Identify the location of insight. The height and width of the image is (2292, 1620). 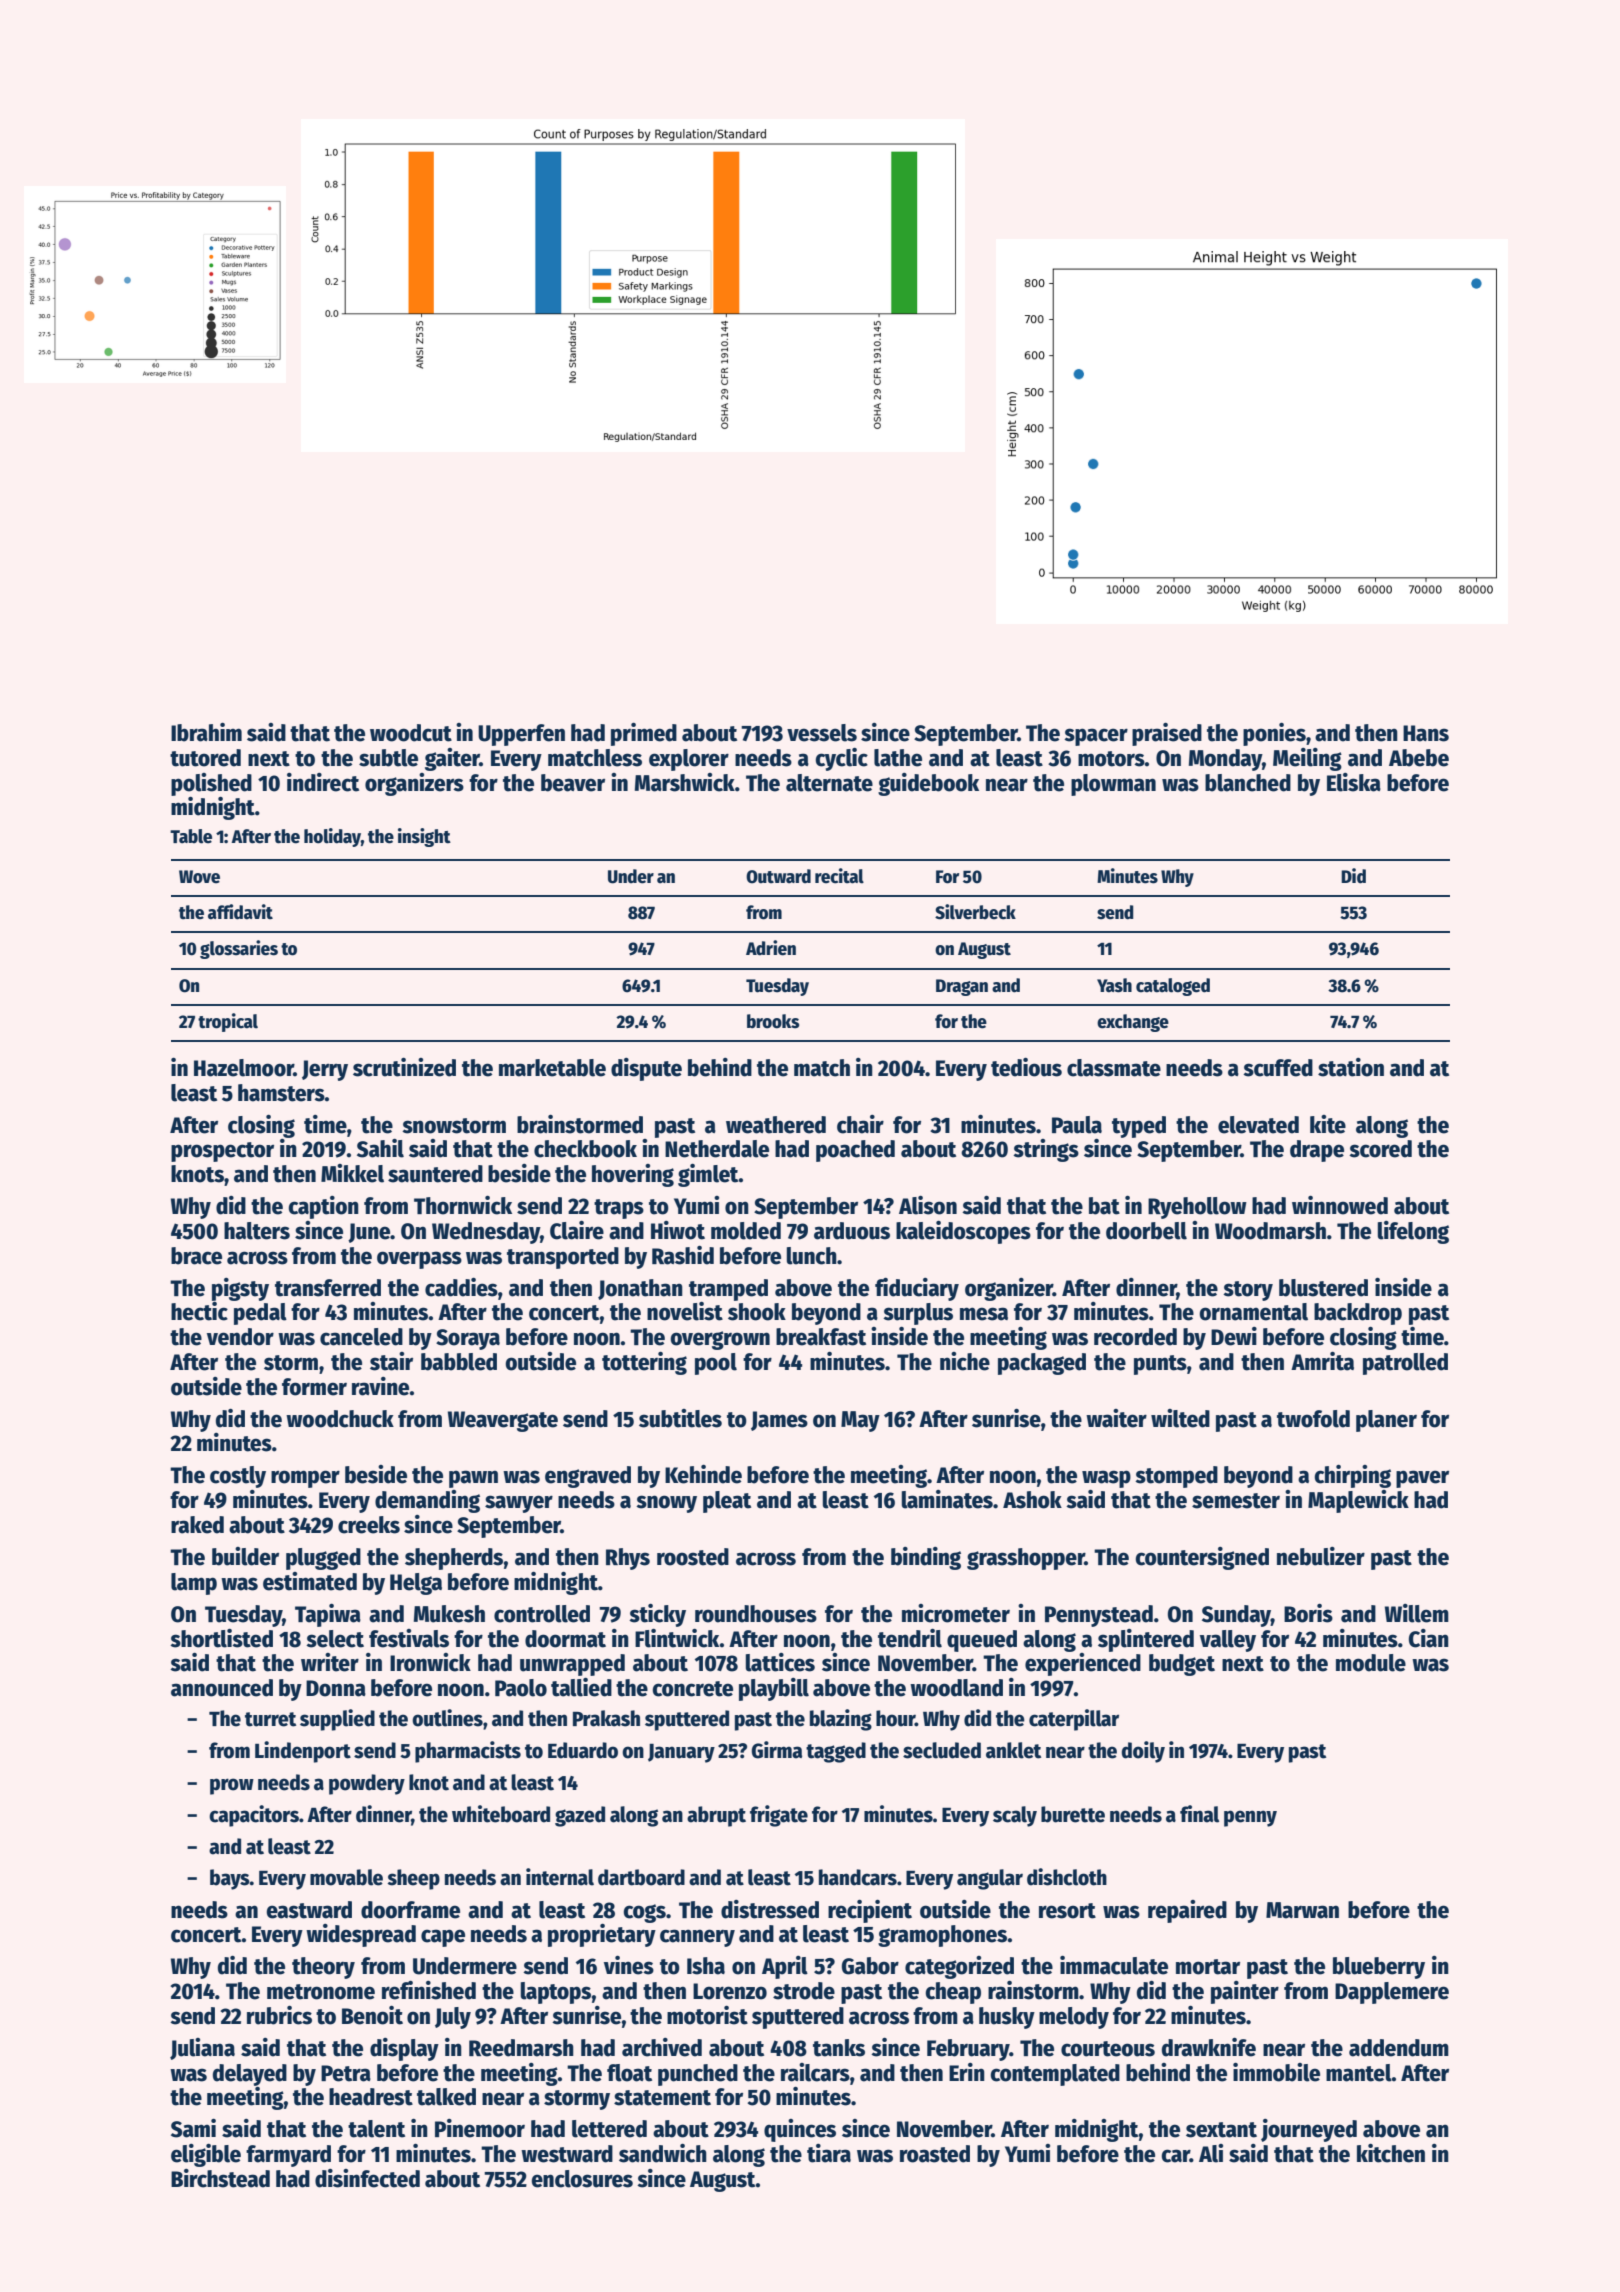
(424, 837).
